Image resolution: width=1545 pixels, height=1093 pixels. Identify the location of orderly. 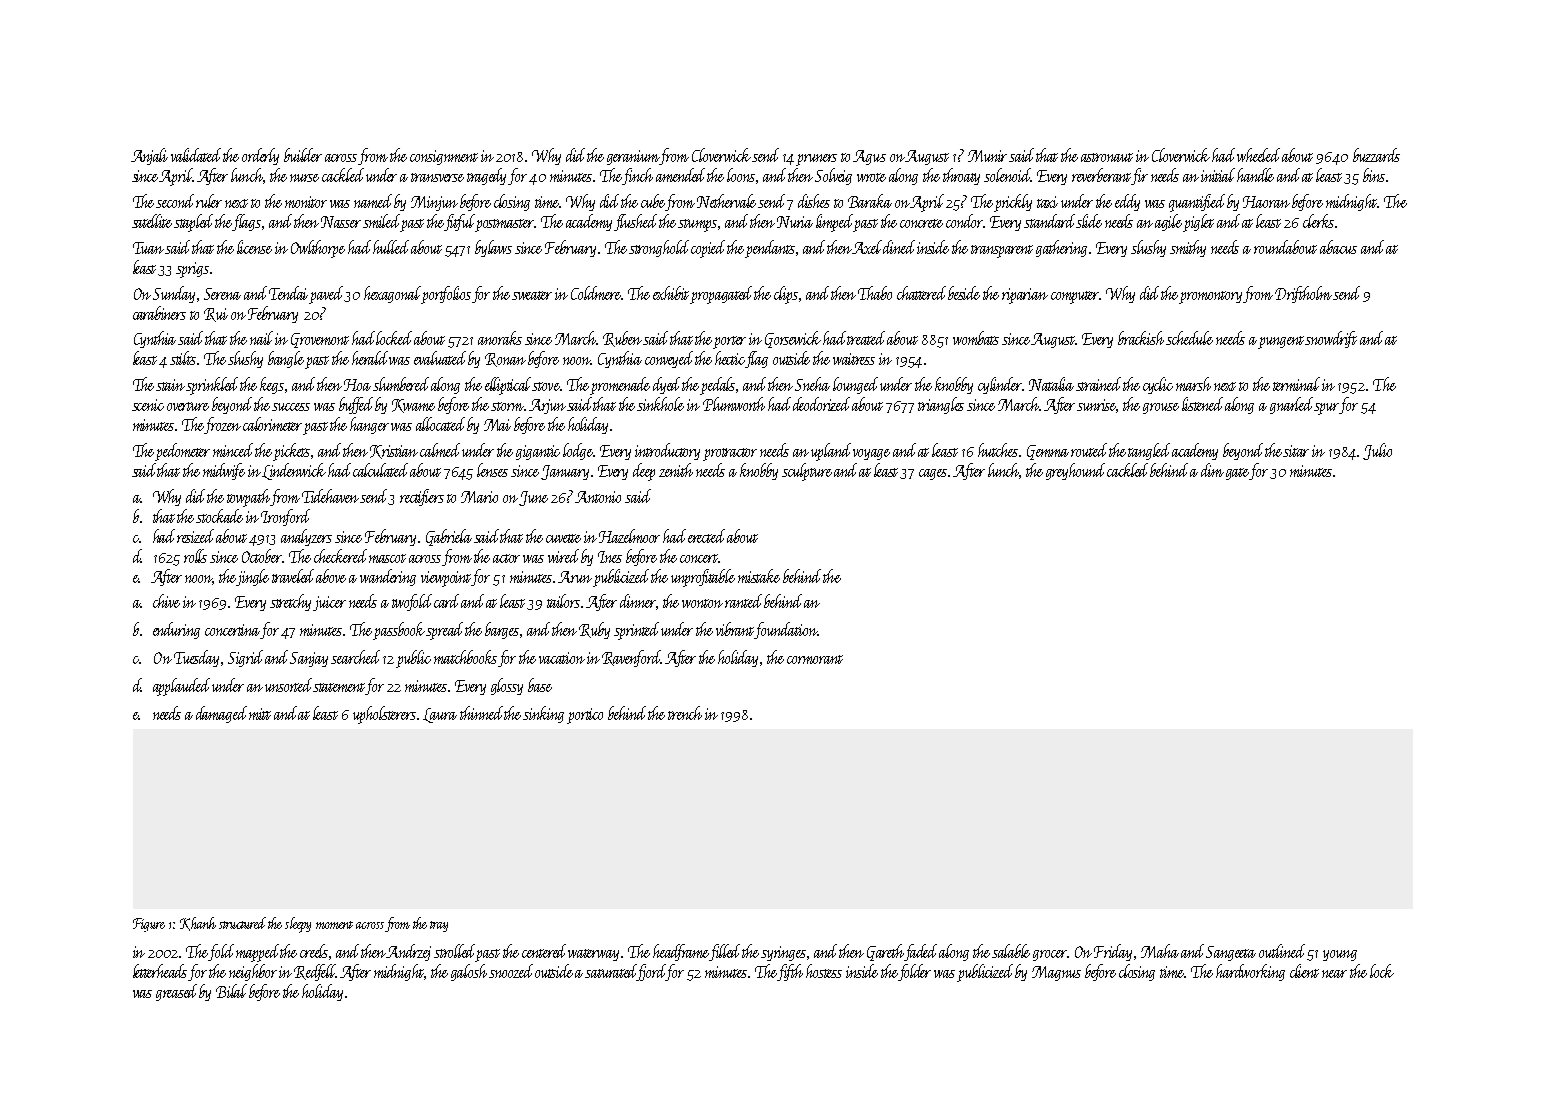
(260, 156).
